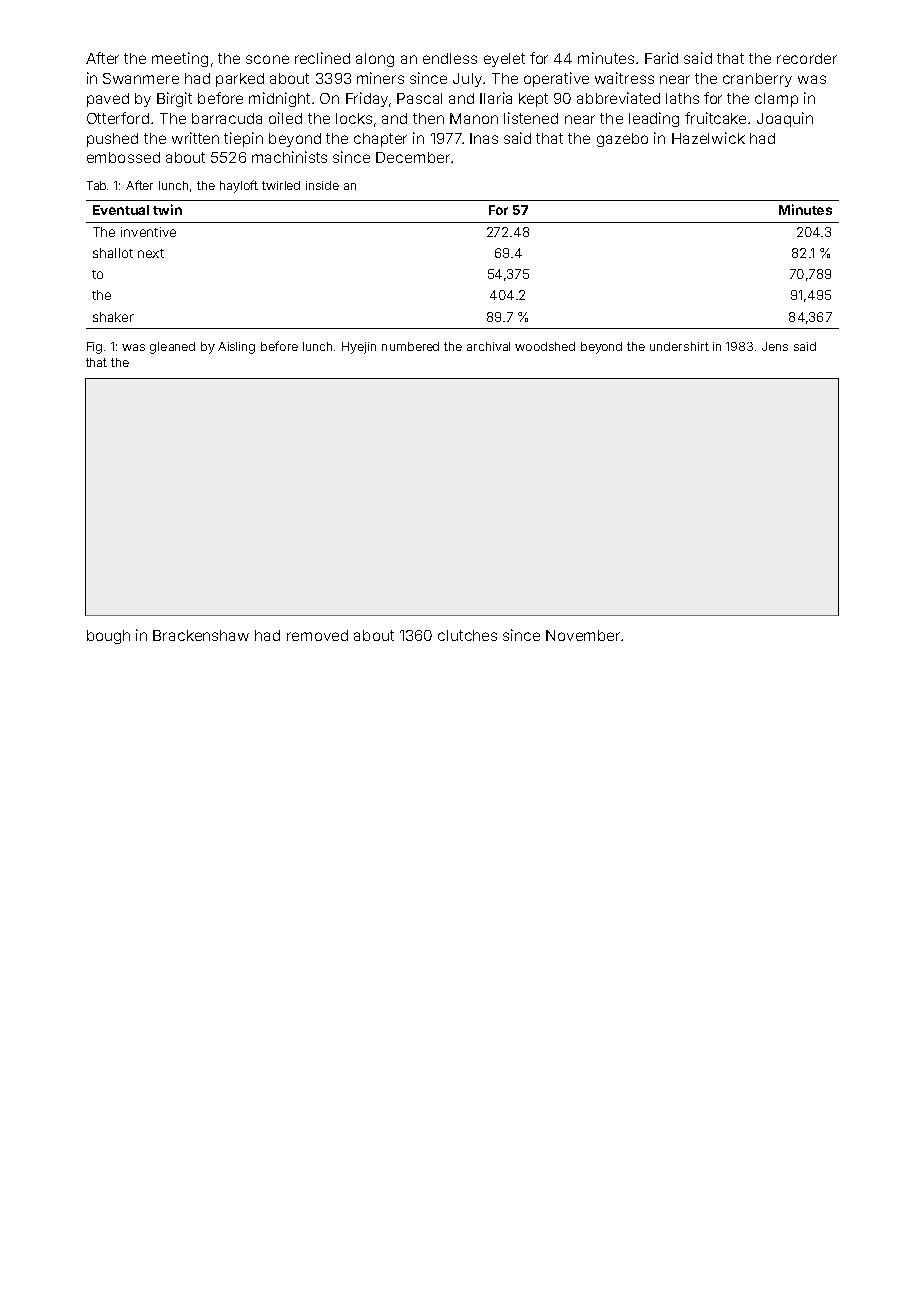 This page has width=924, height=1308. I want to click on gazebo, so click(622, 140).
